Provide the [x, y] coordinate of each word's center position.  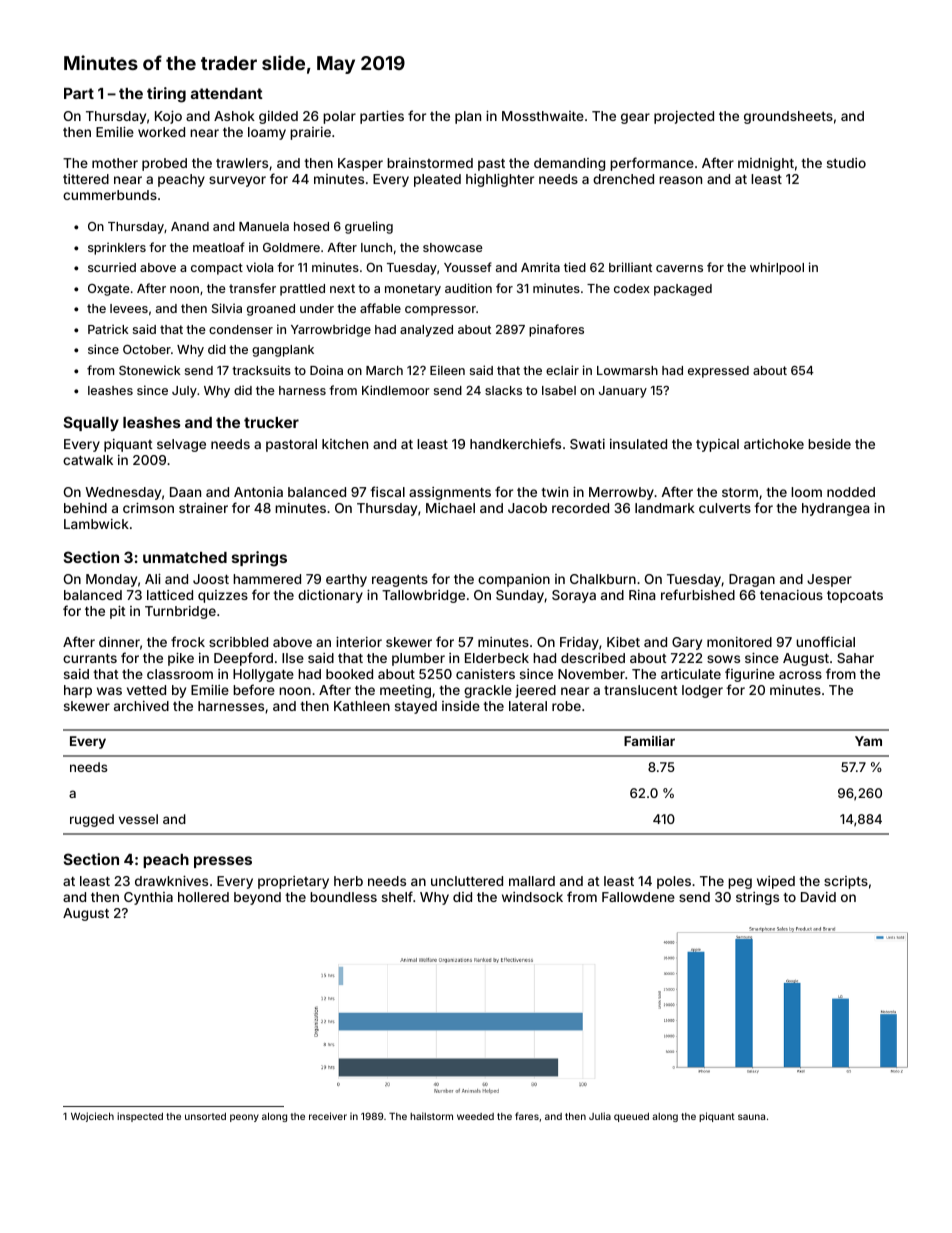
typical [717, 445]
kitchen [345, 444]
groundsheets [788, 117]
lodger [702, 691]
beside [829, 444]
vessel [138, 819]
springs [259, 559]
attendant [227, 93]
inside [461, 706]
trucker [271, 422]
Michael [450, 508]
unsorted [205, 1116]
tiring [166, 95]
